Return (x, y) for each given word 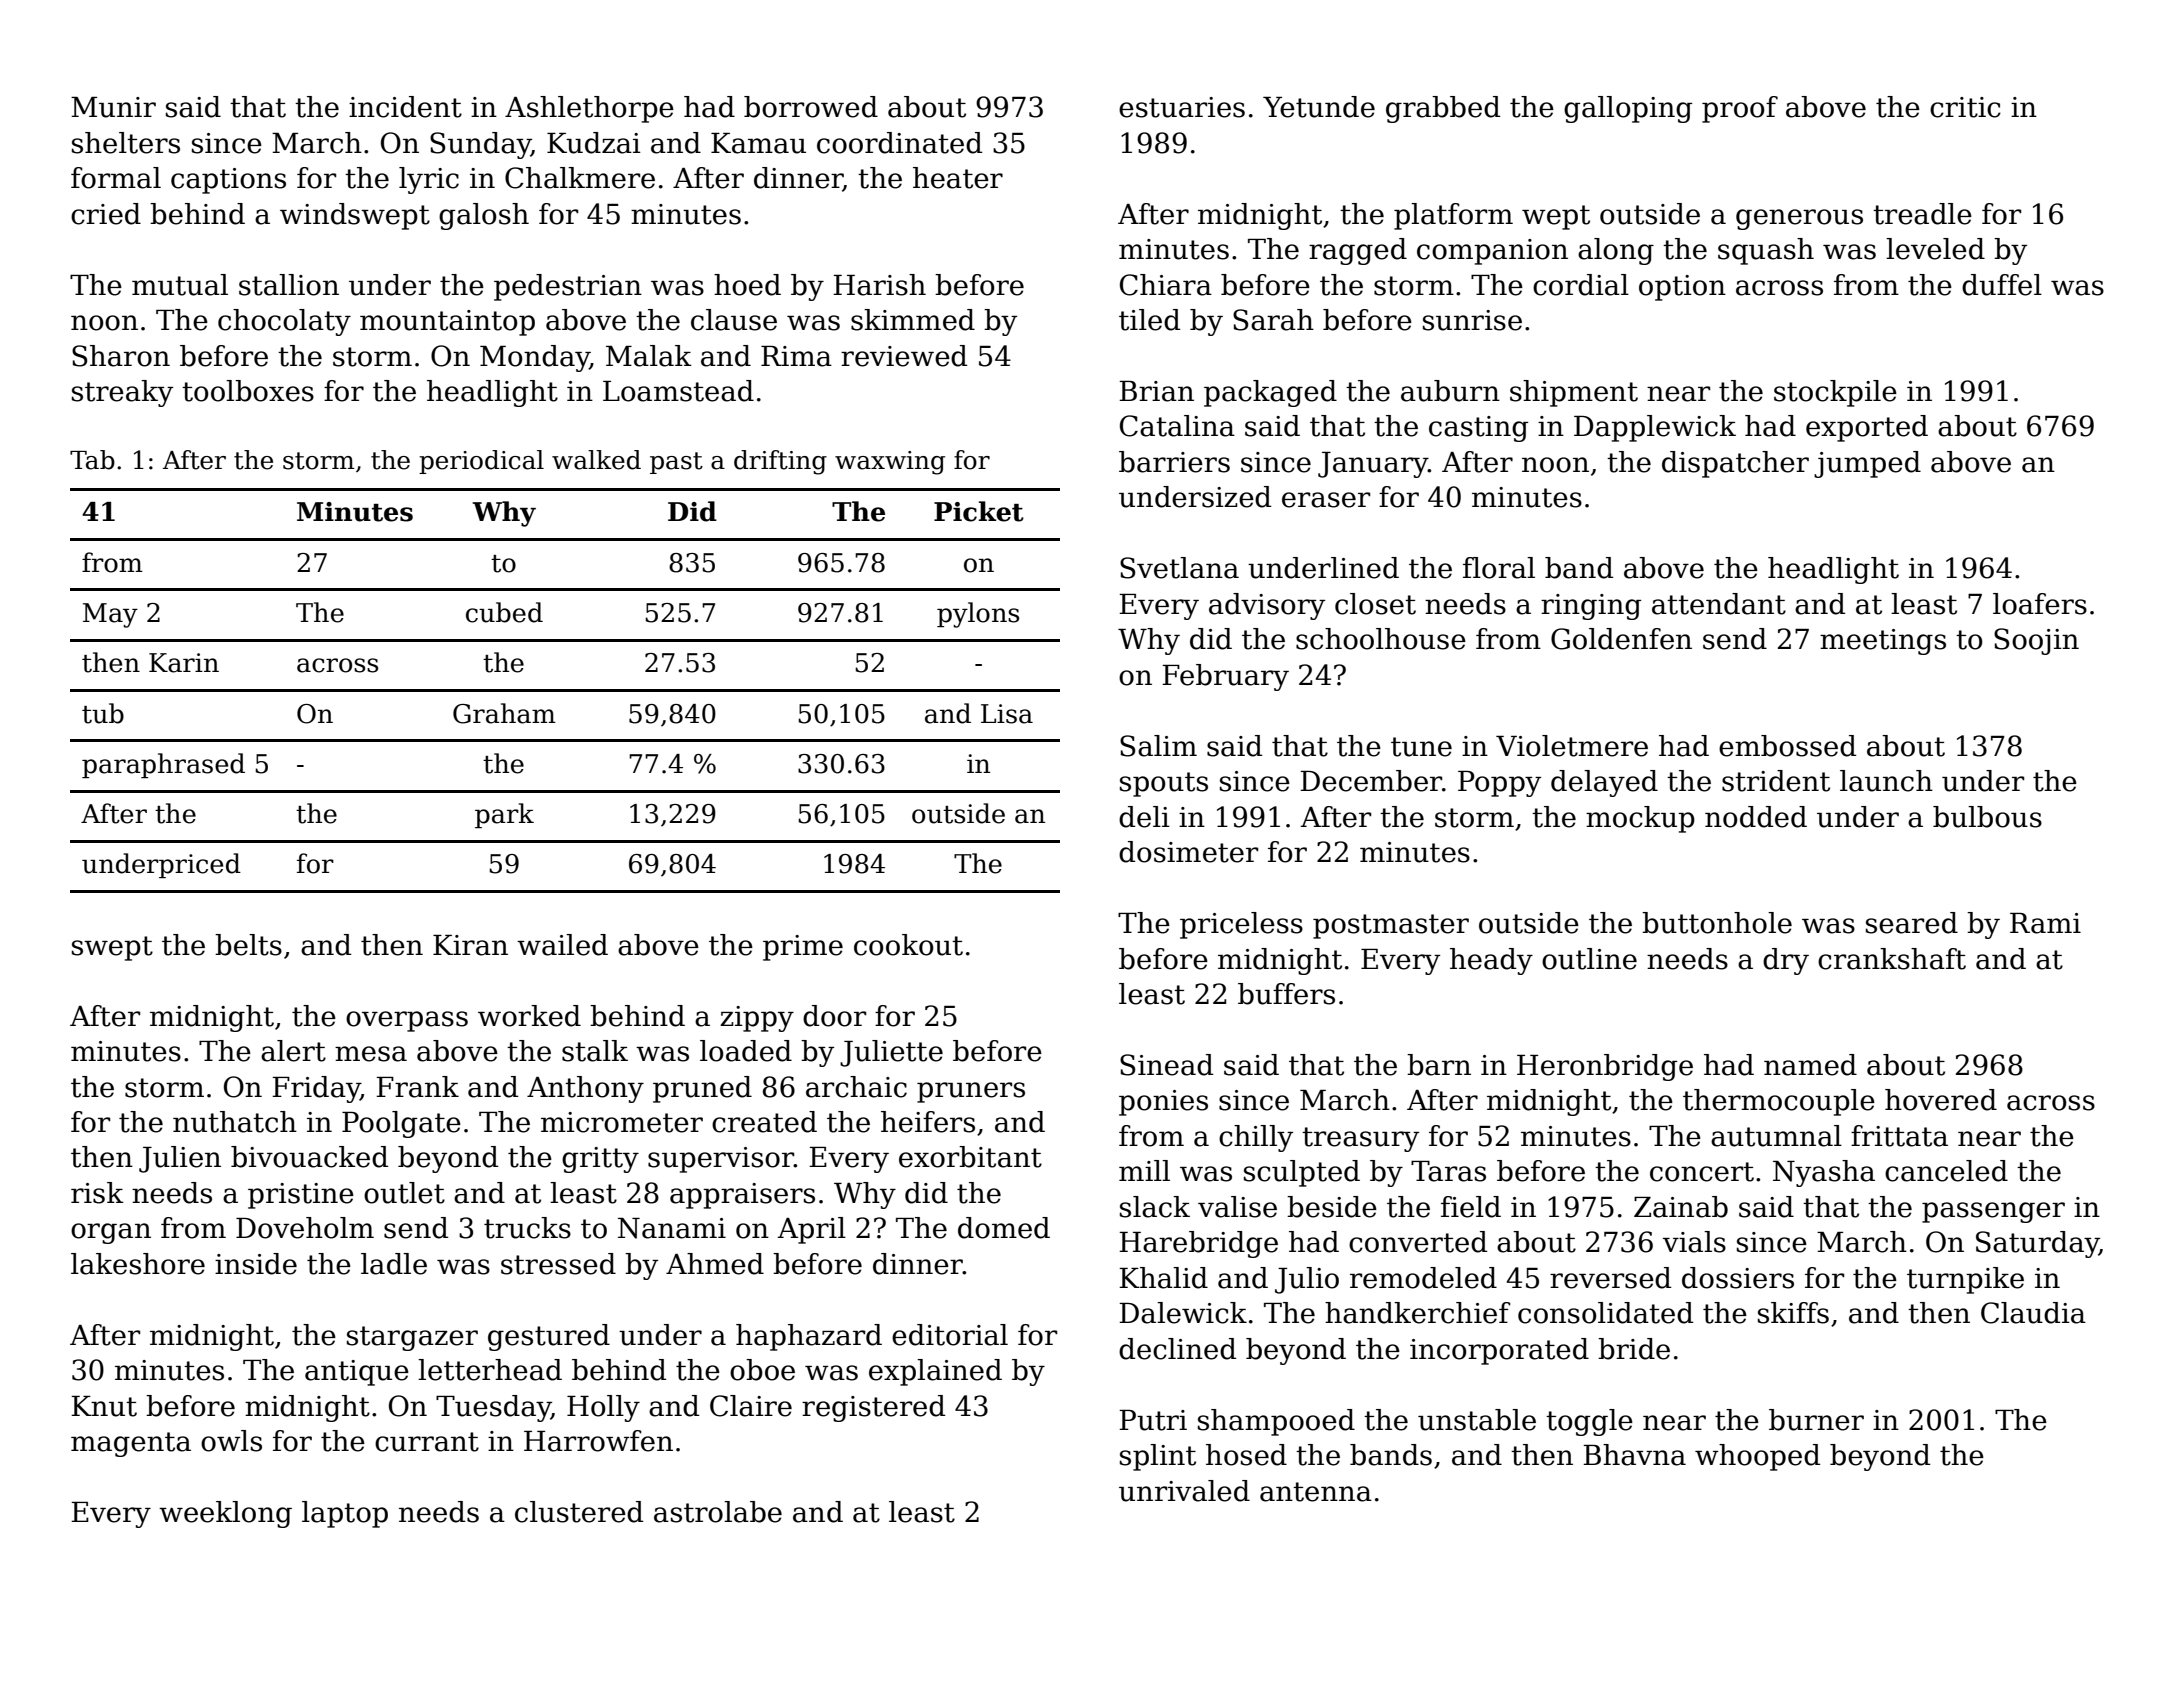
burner (1816, 1420)
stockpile (1835, 393)
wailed (562, 945)
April (811, 1230)
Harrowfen (598, 1441)
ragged (1358, 251)
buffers (1286, 994)
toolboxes (248, 391)
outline (1589, 959)
